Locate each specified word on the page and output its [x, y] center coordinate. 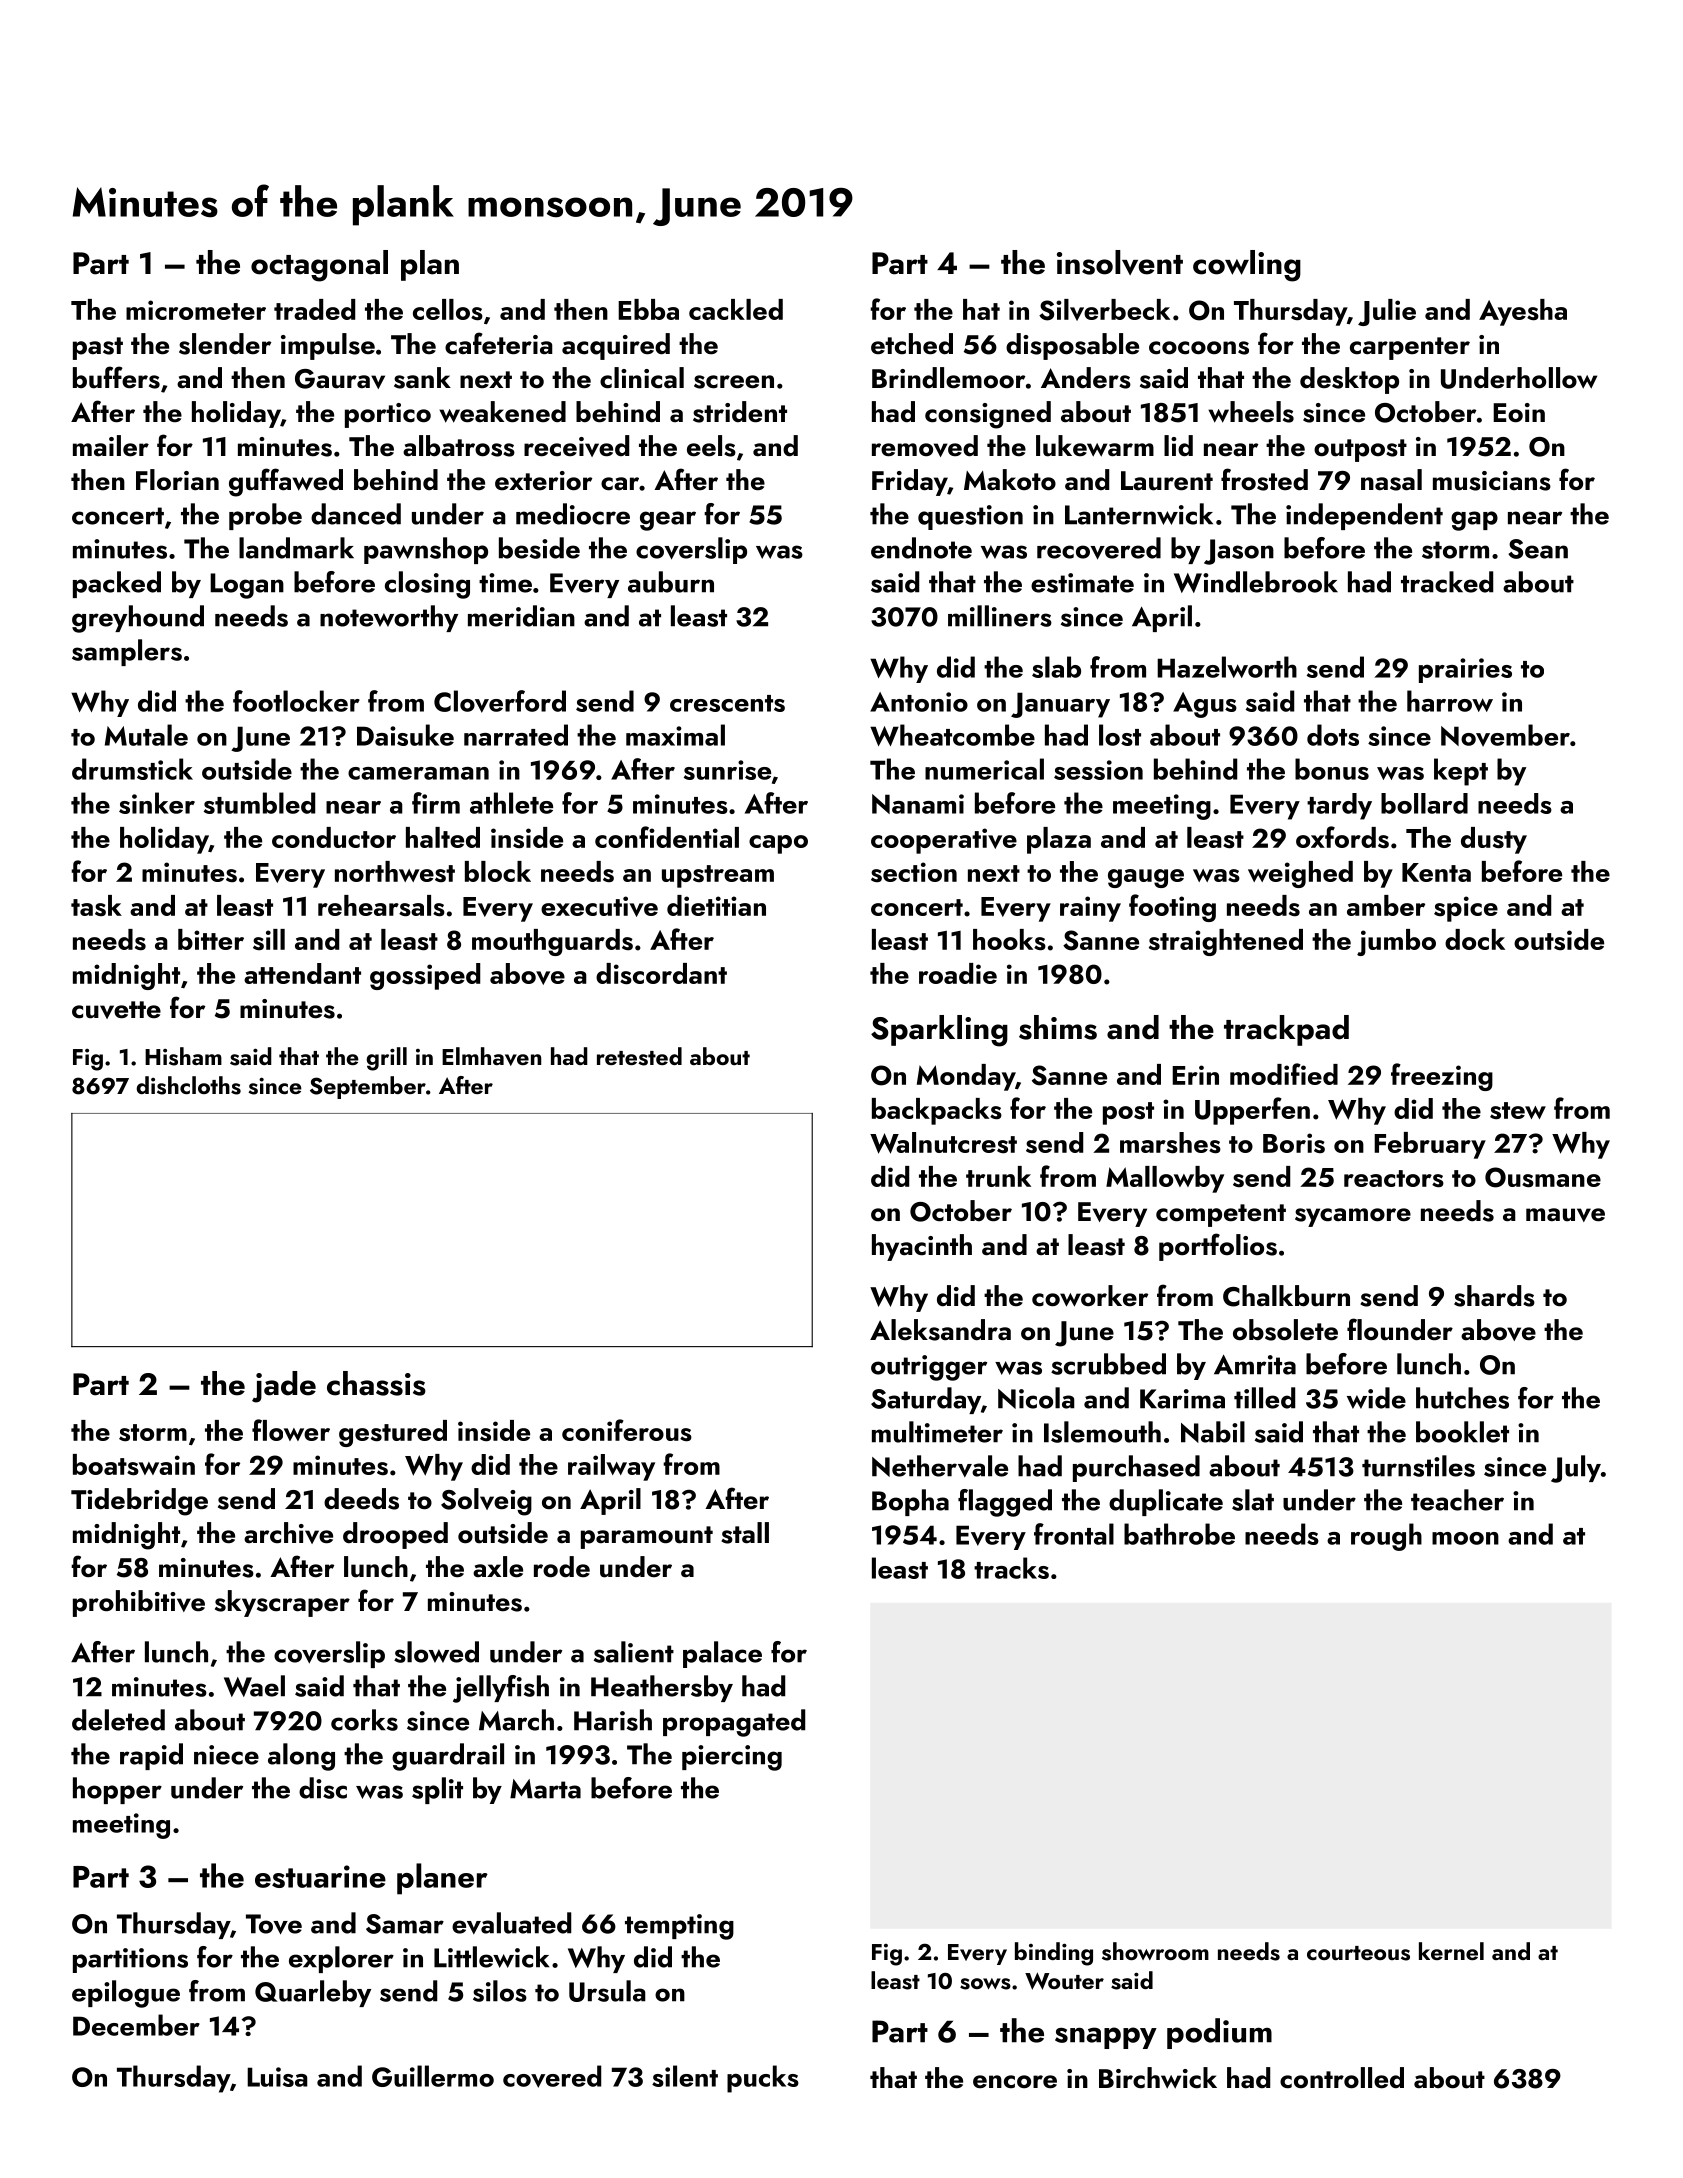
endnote [921, 548]
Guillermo [433, 2076]
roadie [958, 973]
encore [1015, 2082]
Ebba [648, 309]
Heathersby [662, 1688]
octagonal [319, 266]
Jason [1239, 552]
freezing [1442, 1077]
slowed [436, 1652]
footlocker [296, 701]
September [368, 1087]
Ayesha [1523, 312]
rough [1386, 1537]
